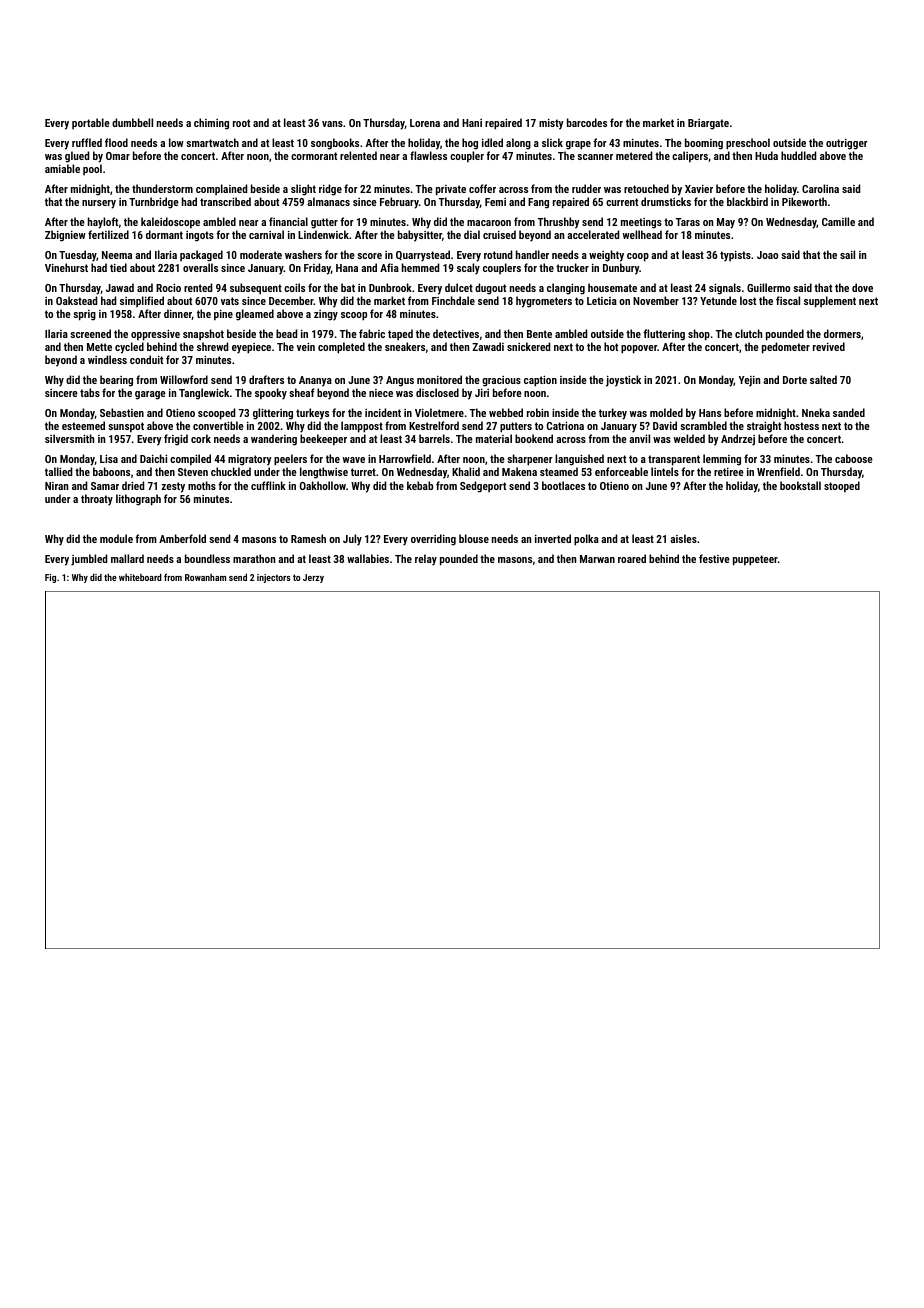 This image has width=924, height=1308. I want to click on misty, so click(551, 124).
